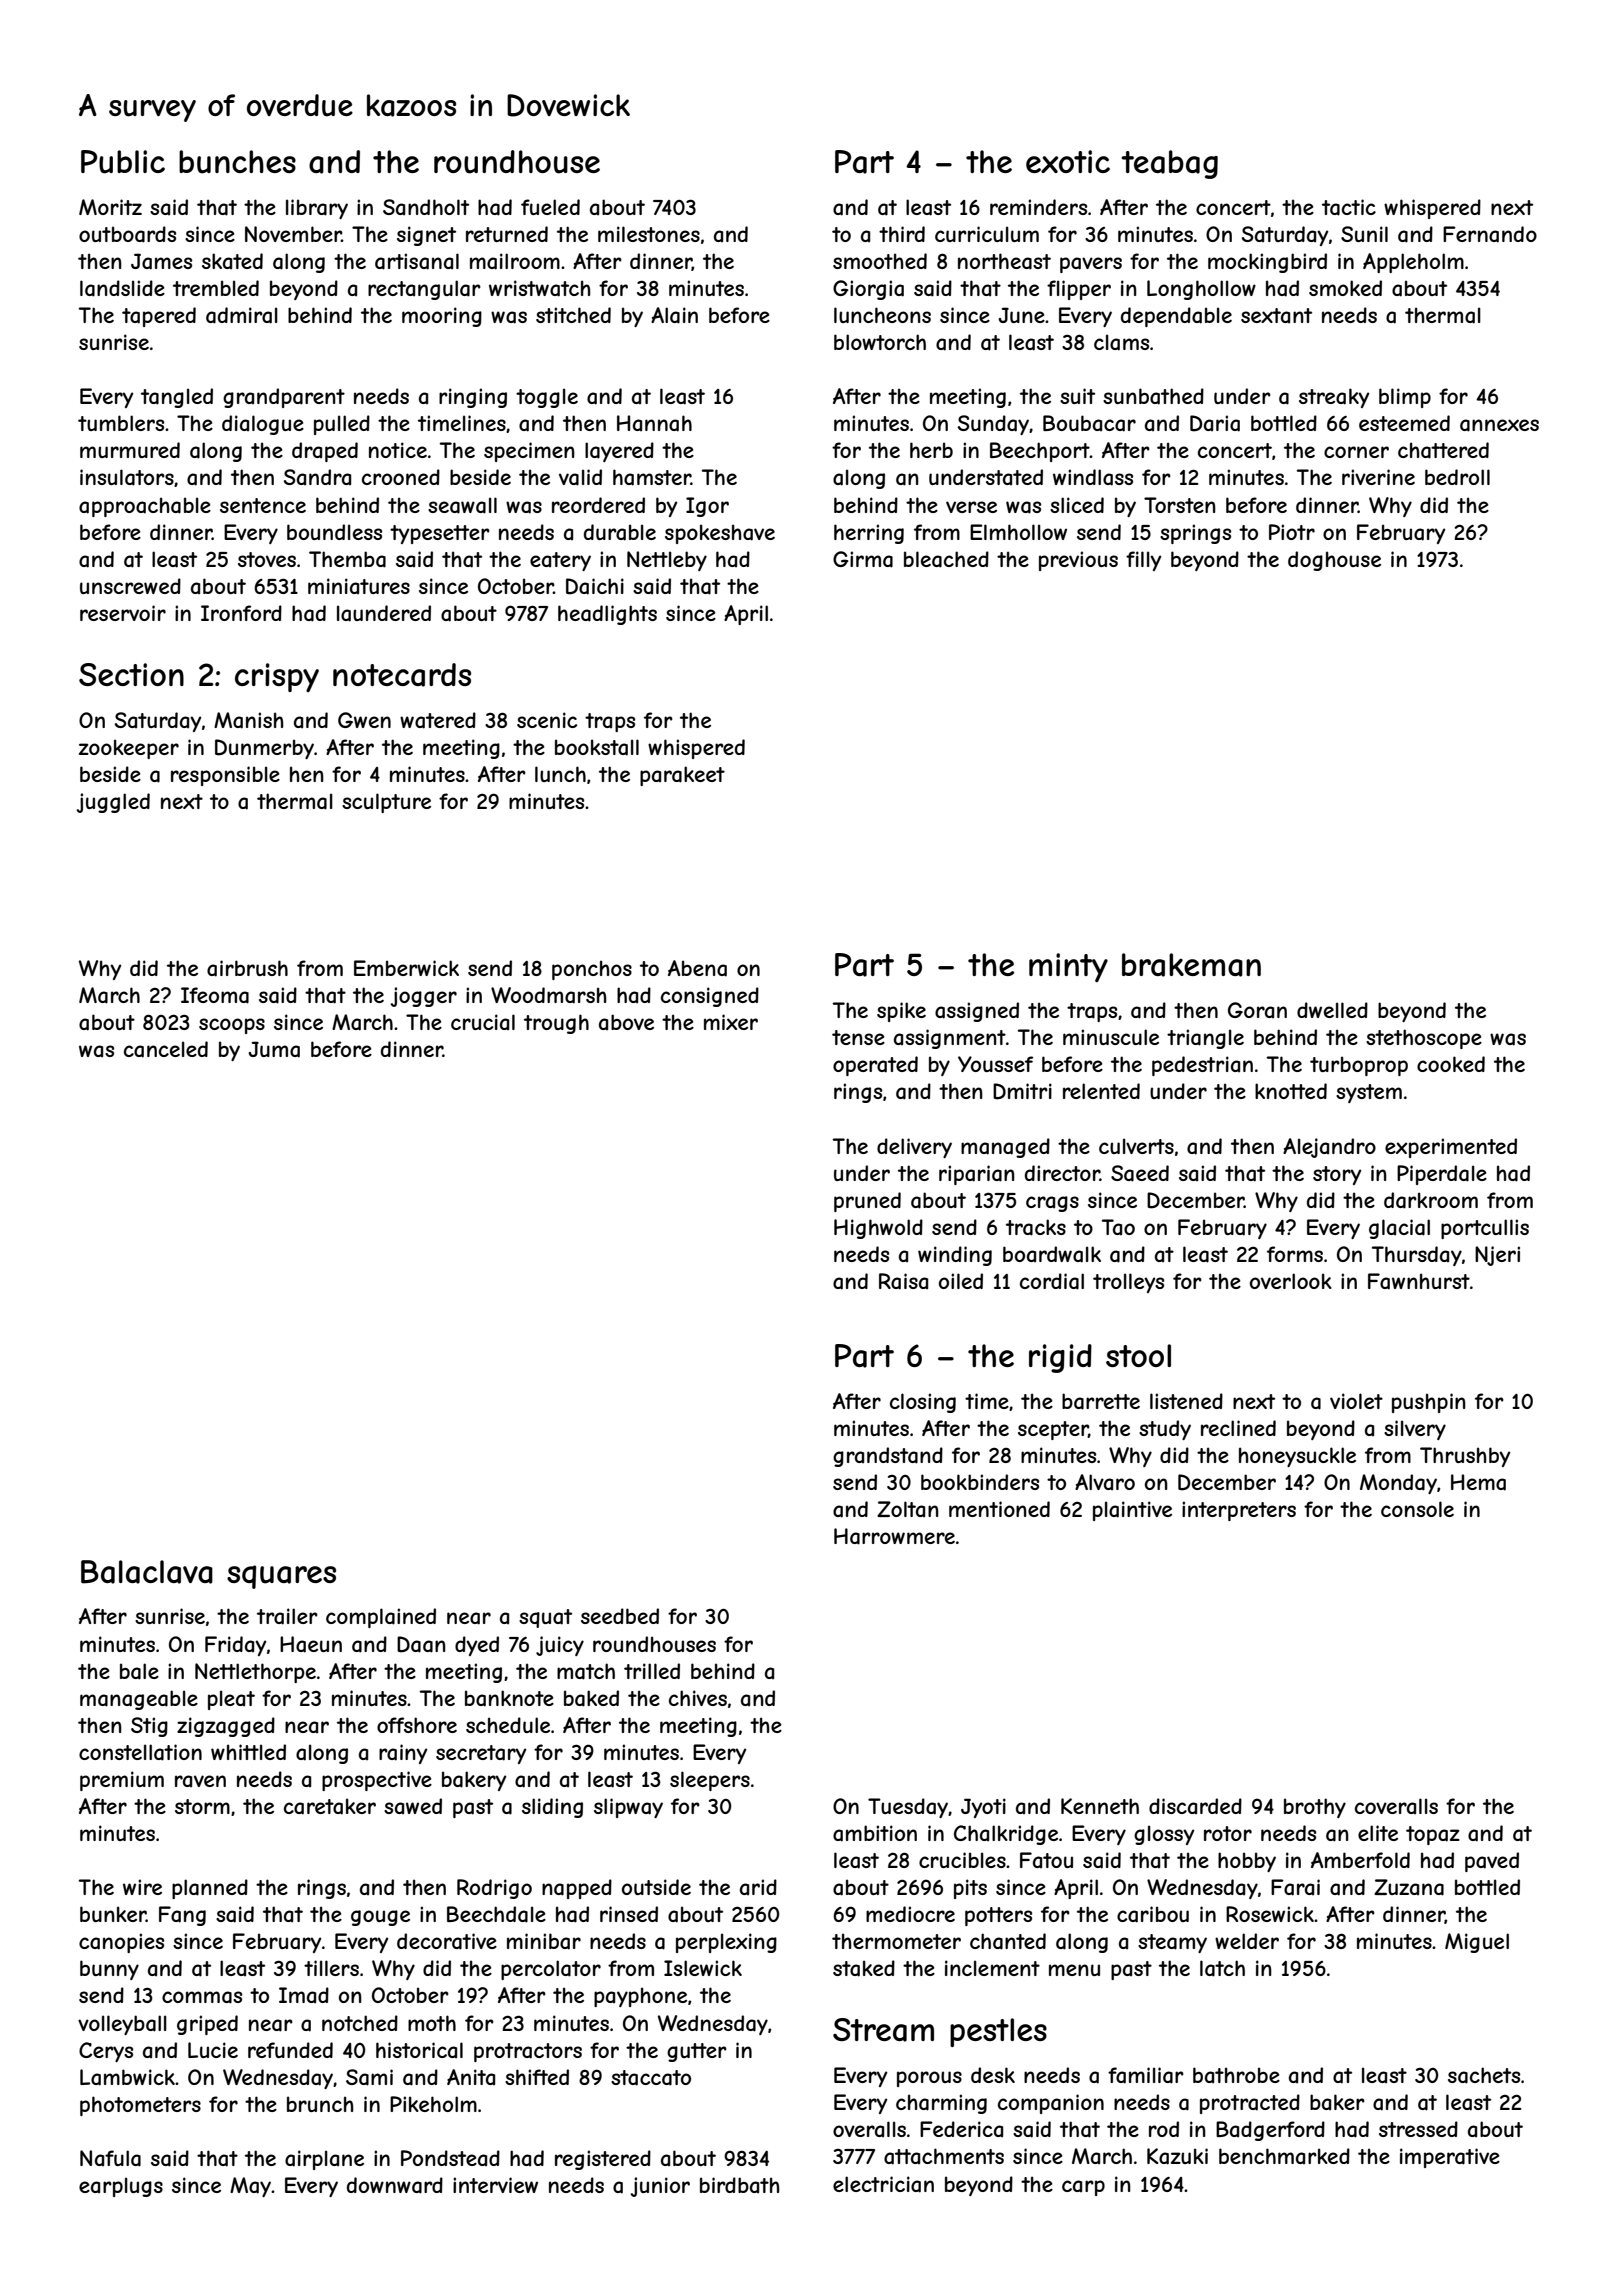  Describe the element at coordinates (369, 2077) in the document. I see `Sami` at that location.
